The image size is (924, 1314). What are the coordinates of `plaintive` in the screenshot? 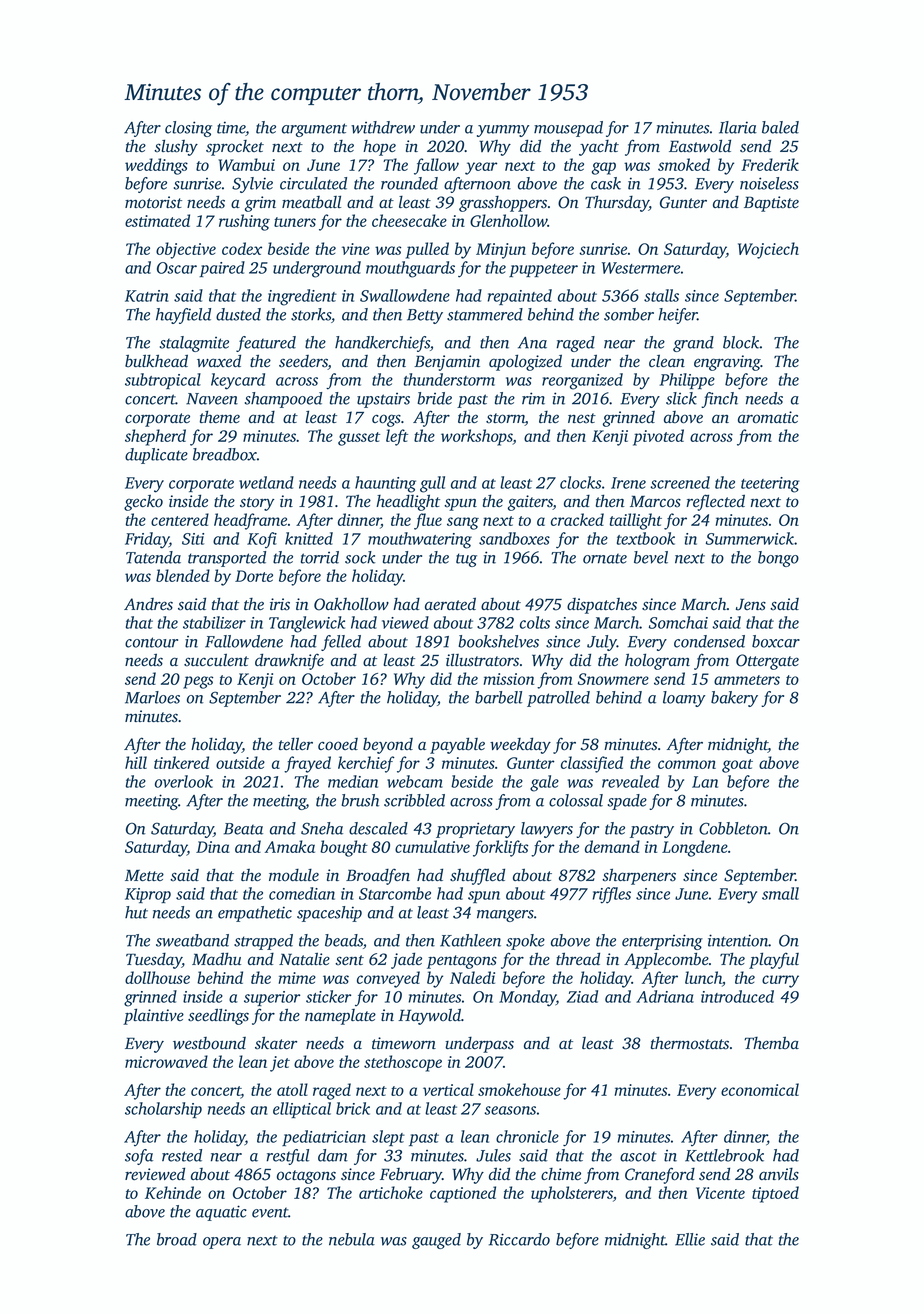 It's located at (153, 1016).
